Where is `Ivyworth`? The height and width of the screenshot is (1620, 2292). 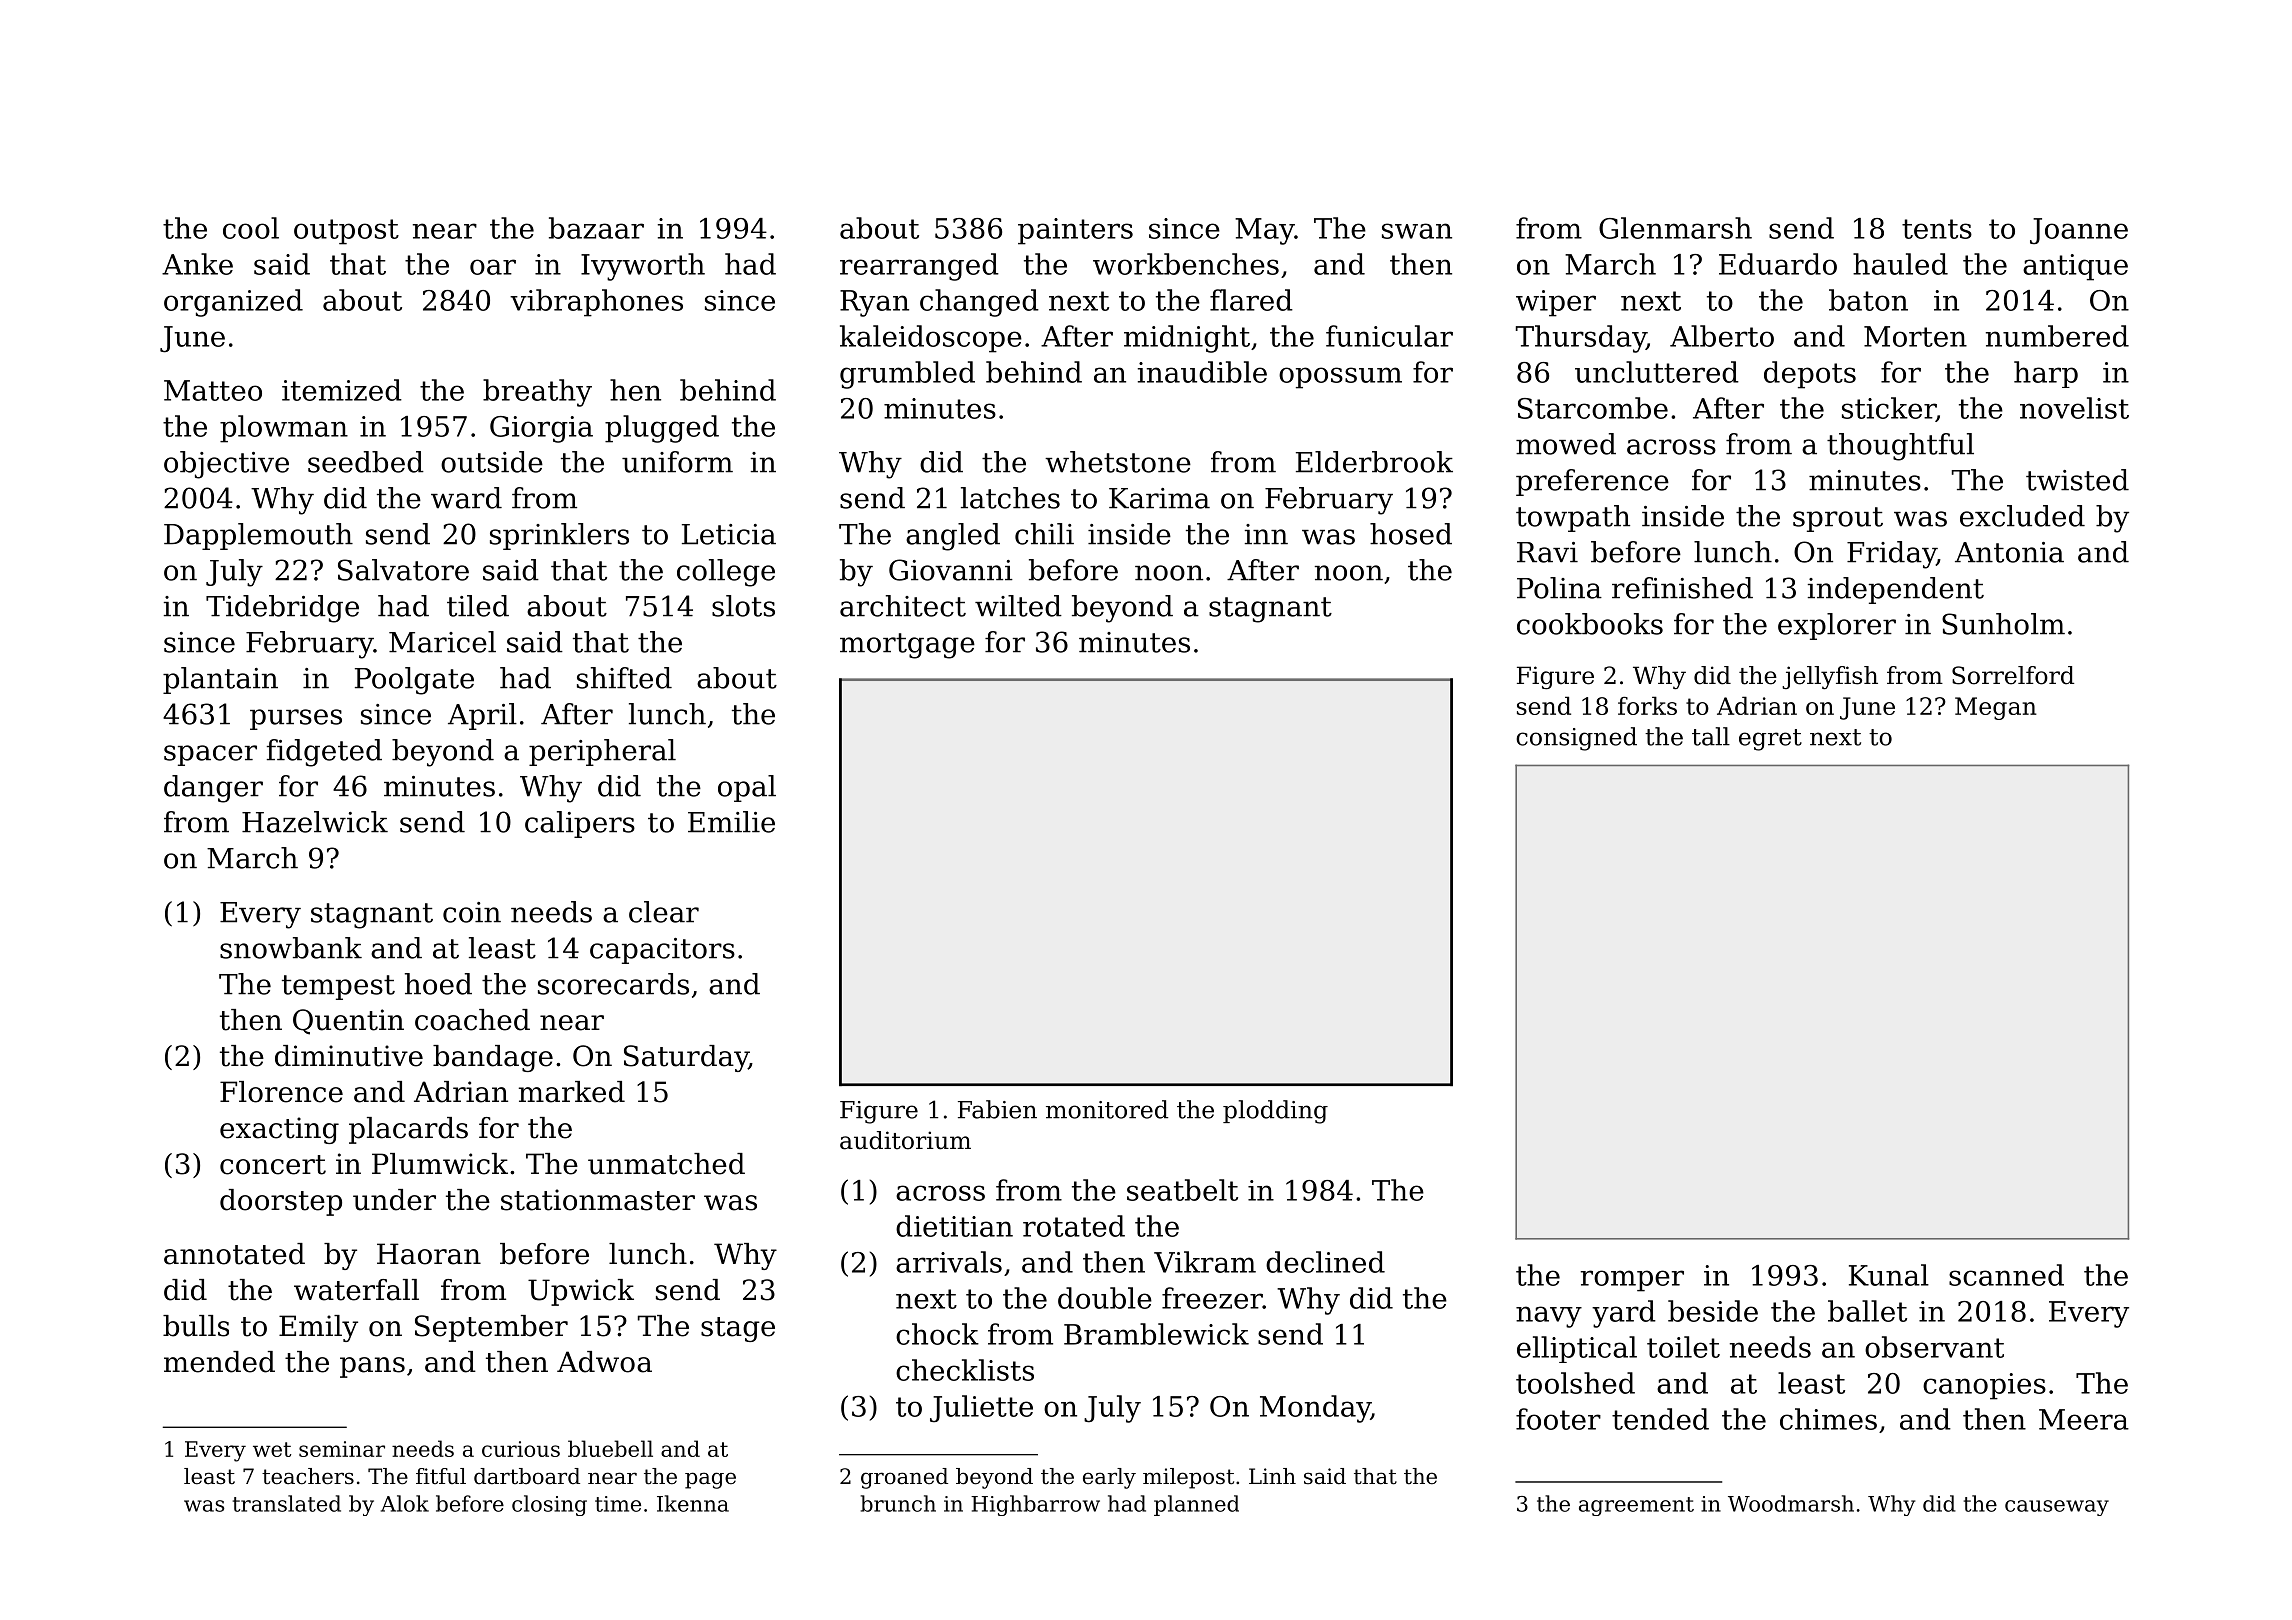
Ivyworth is located at coordinates (643, 267).
